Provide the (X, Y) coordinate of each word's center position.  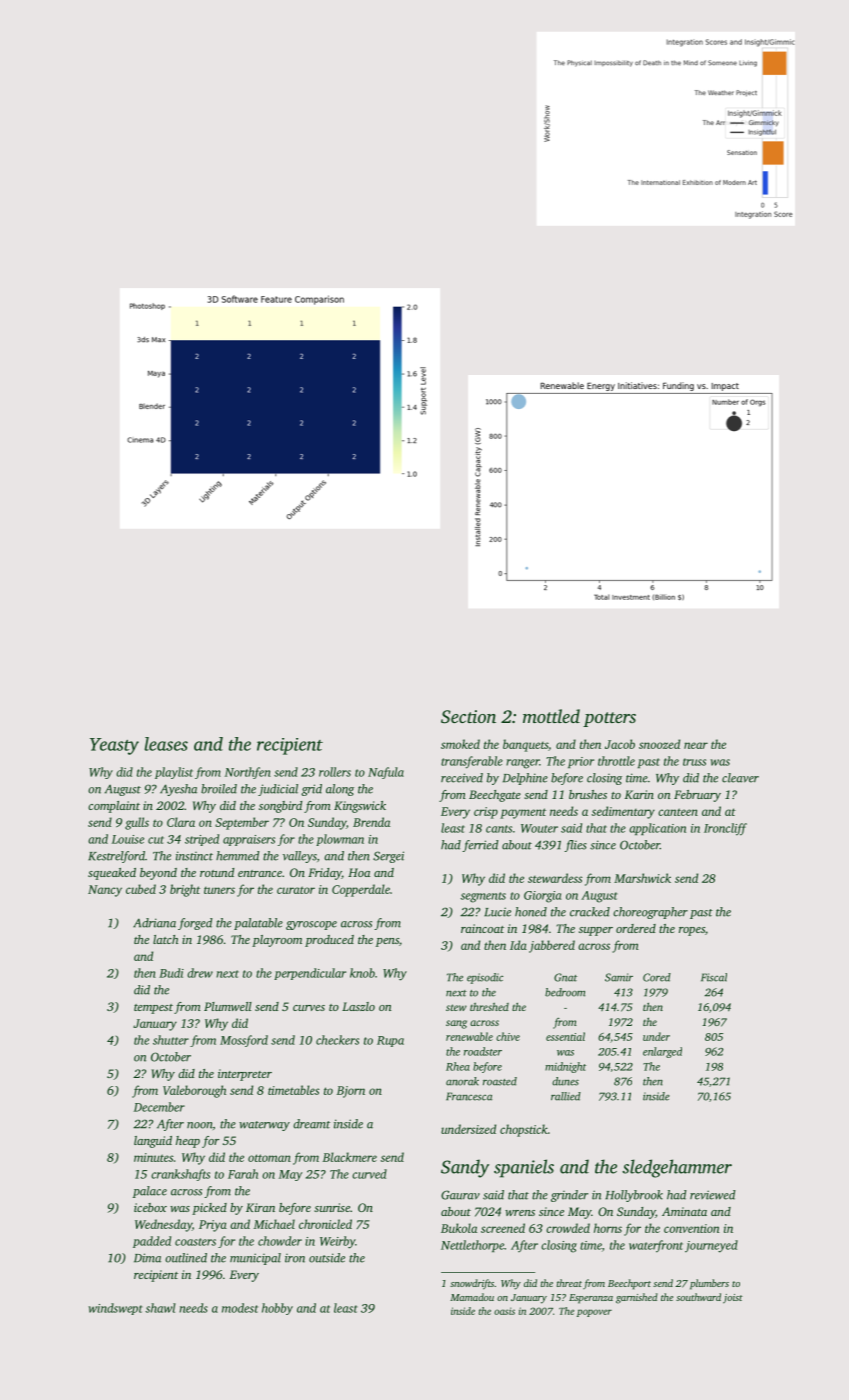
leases (166, 744)
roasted (500, 1081)
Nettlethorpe (472, 1246)
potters (609, 719)
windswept (115, 1309)
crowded (568, 1228)
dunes (565, 1081)
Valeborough (194, 1091)
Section (468, 717)
